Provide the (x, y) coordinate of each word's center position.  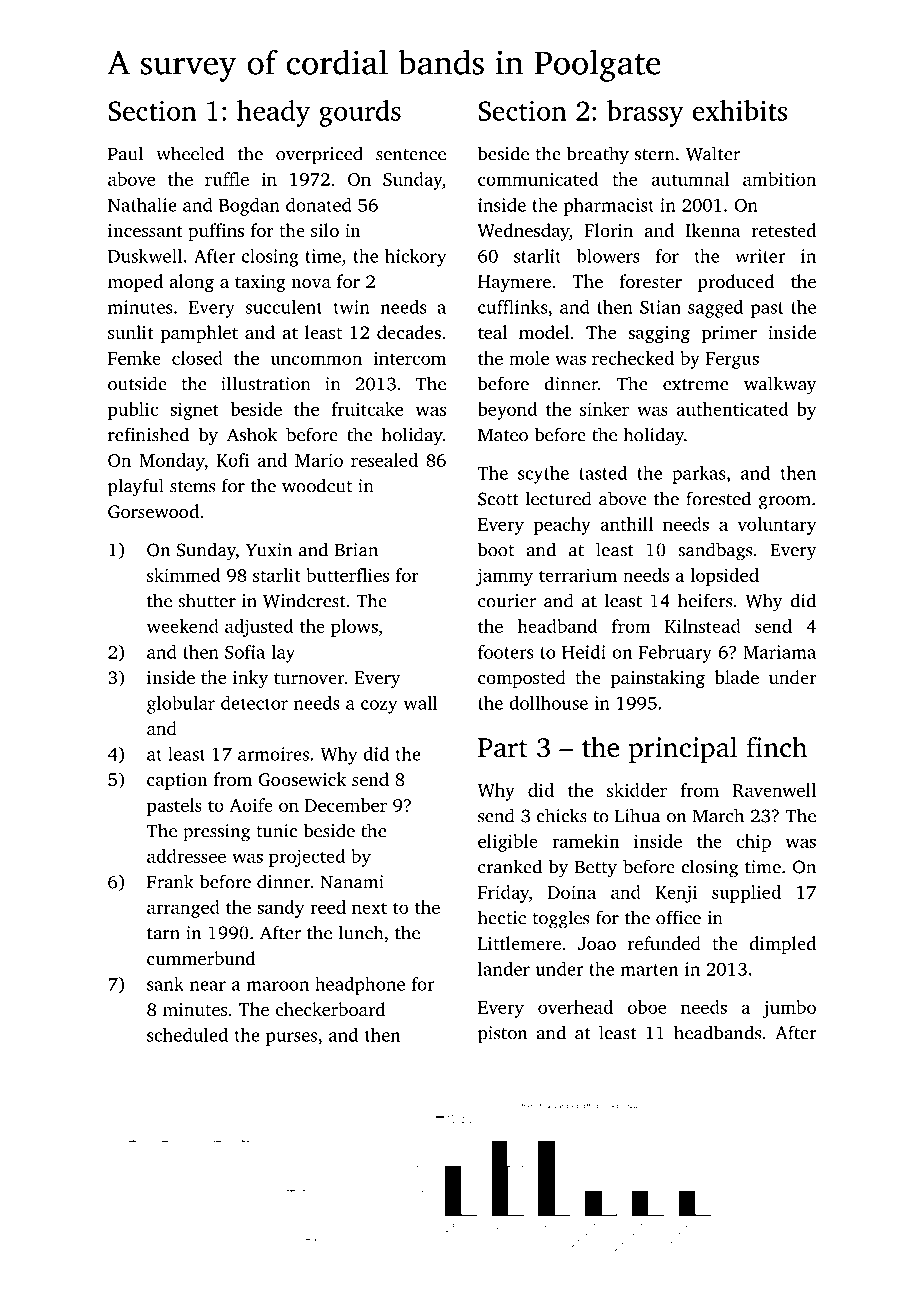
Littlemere (519, 943)
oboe (647, 1007)
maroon (278, 986)
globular (181, 705)
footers (505, 652)
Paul (125, 153)
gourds (360, 113)
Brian (356, 550)
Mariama (779, 652)
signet (194, 411)
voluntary (776, 526)
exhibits (739, 110)
